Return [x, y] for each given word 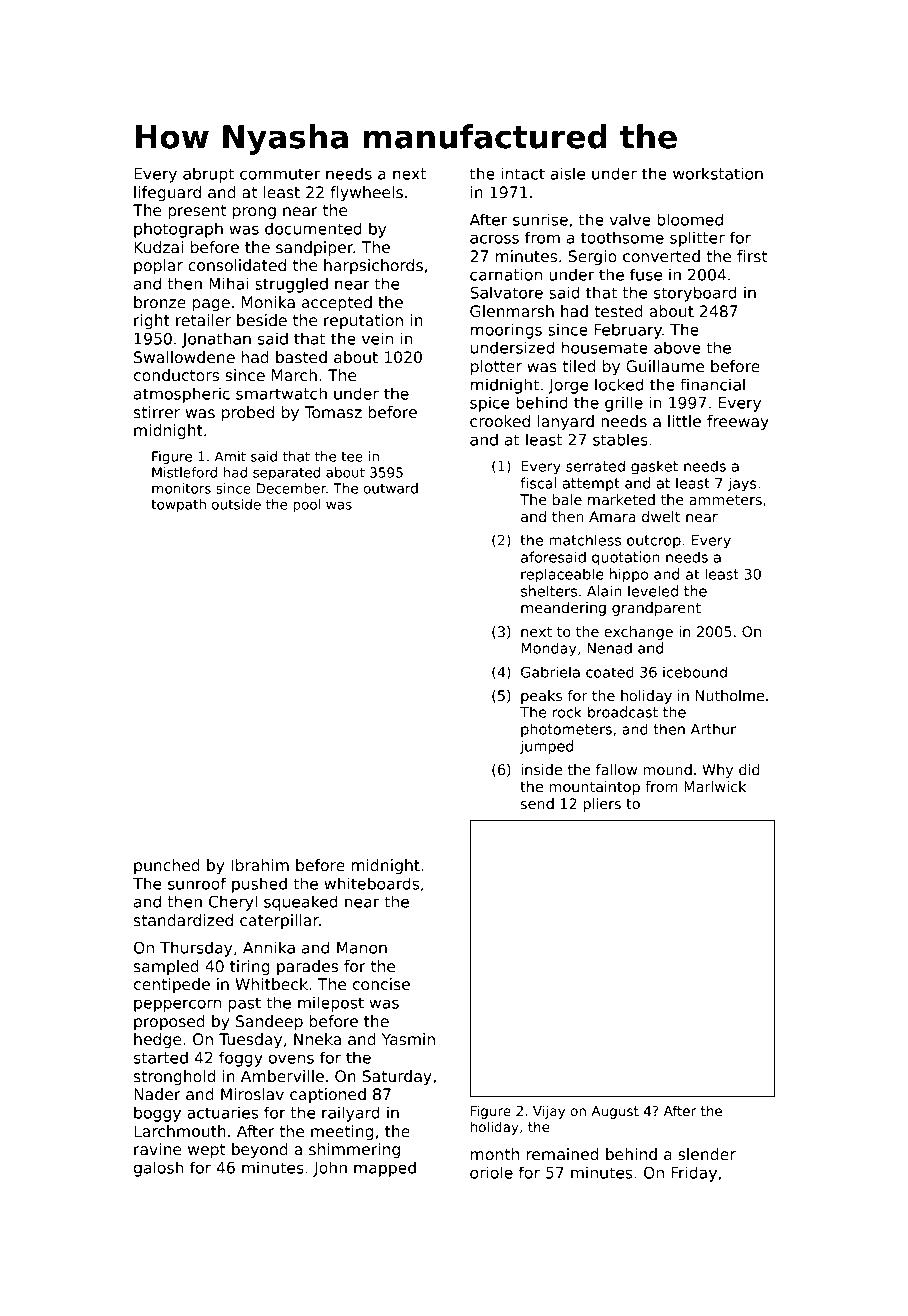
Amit [230, 456]
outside [236, 504]
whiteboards [371, 883]
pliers [602, 805]
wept [207, 1151]
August [615, 1112]
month [495, 1154]
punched [167, 866]
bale [567, 499]
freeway [738, 422]
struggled [291, 285]
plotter [496, 367]
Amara [612, 516]
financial [712, 384]
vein [377, 338]
